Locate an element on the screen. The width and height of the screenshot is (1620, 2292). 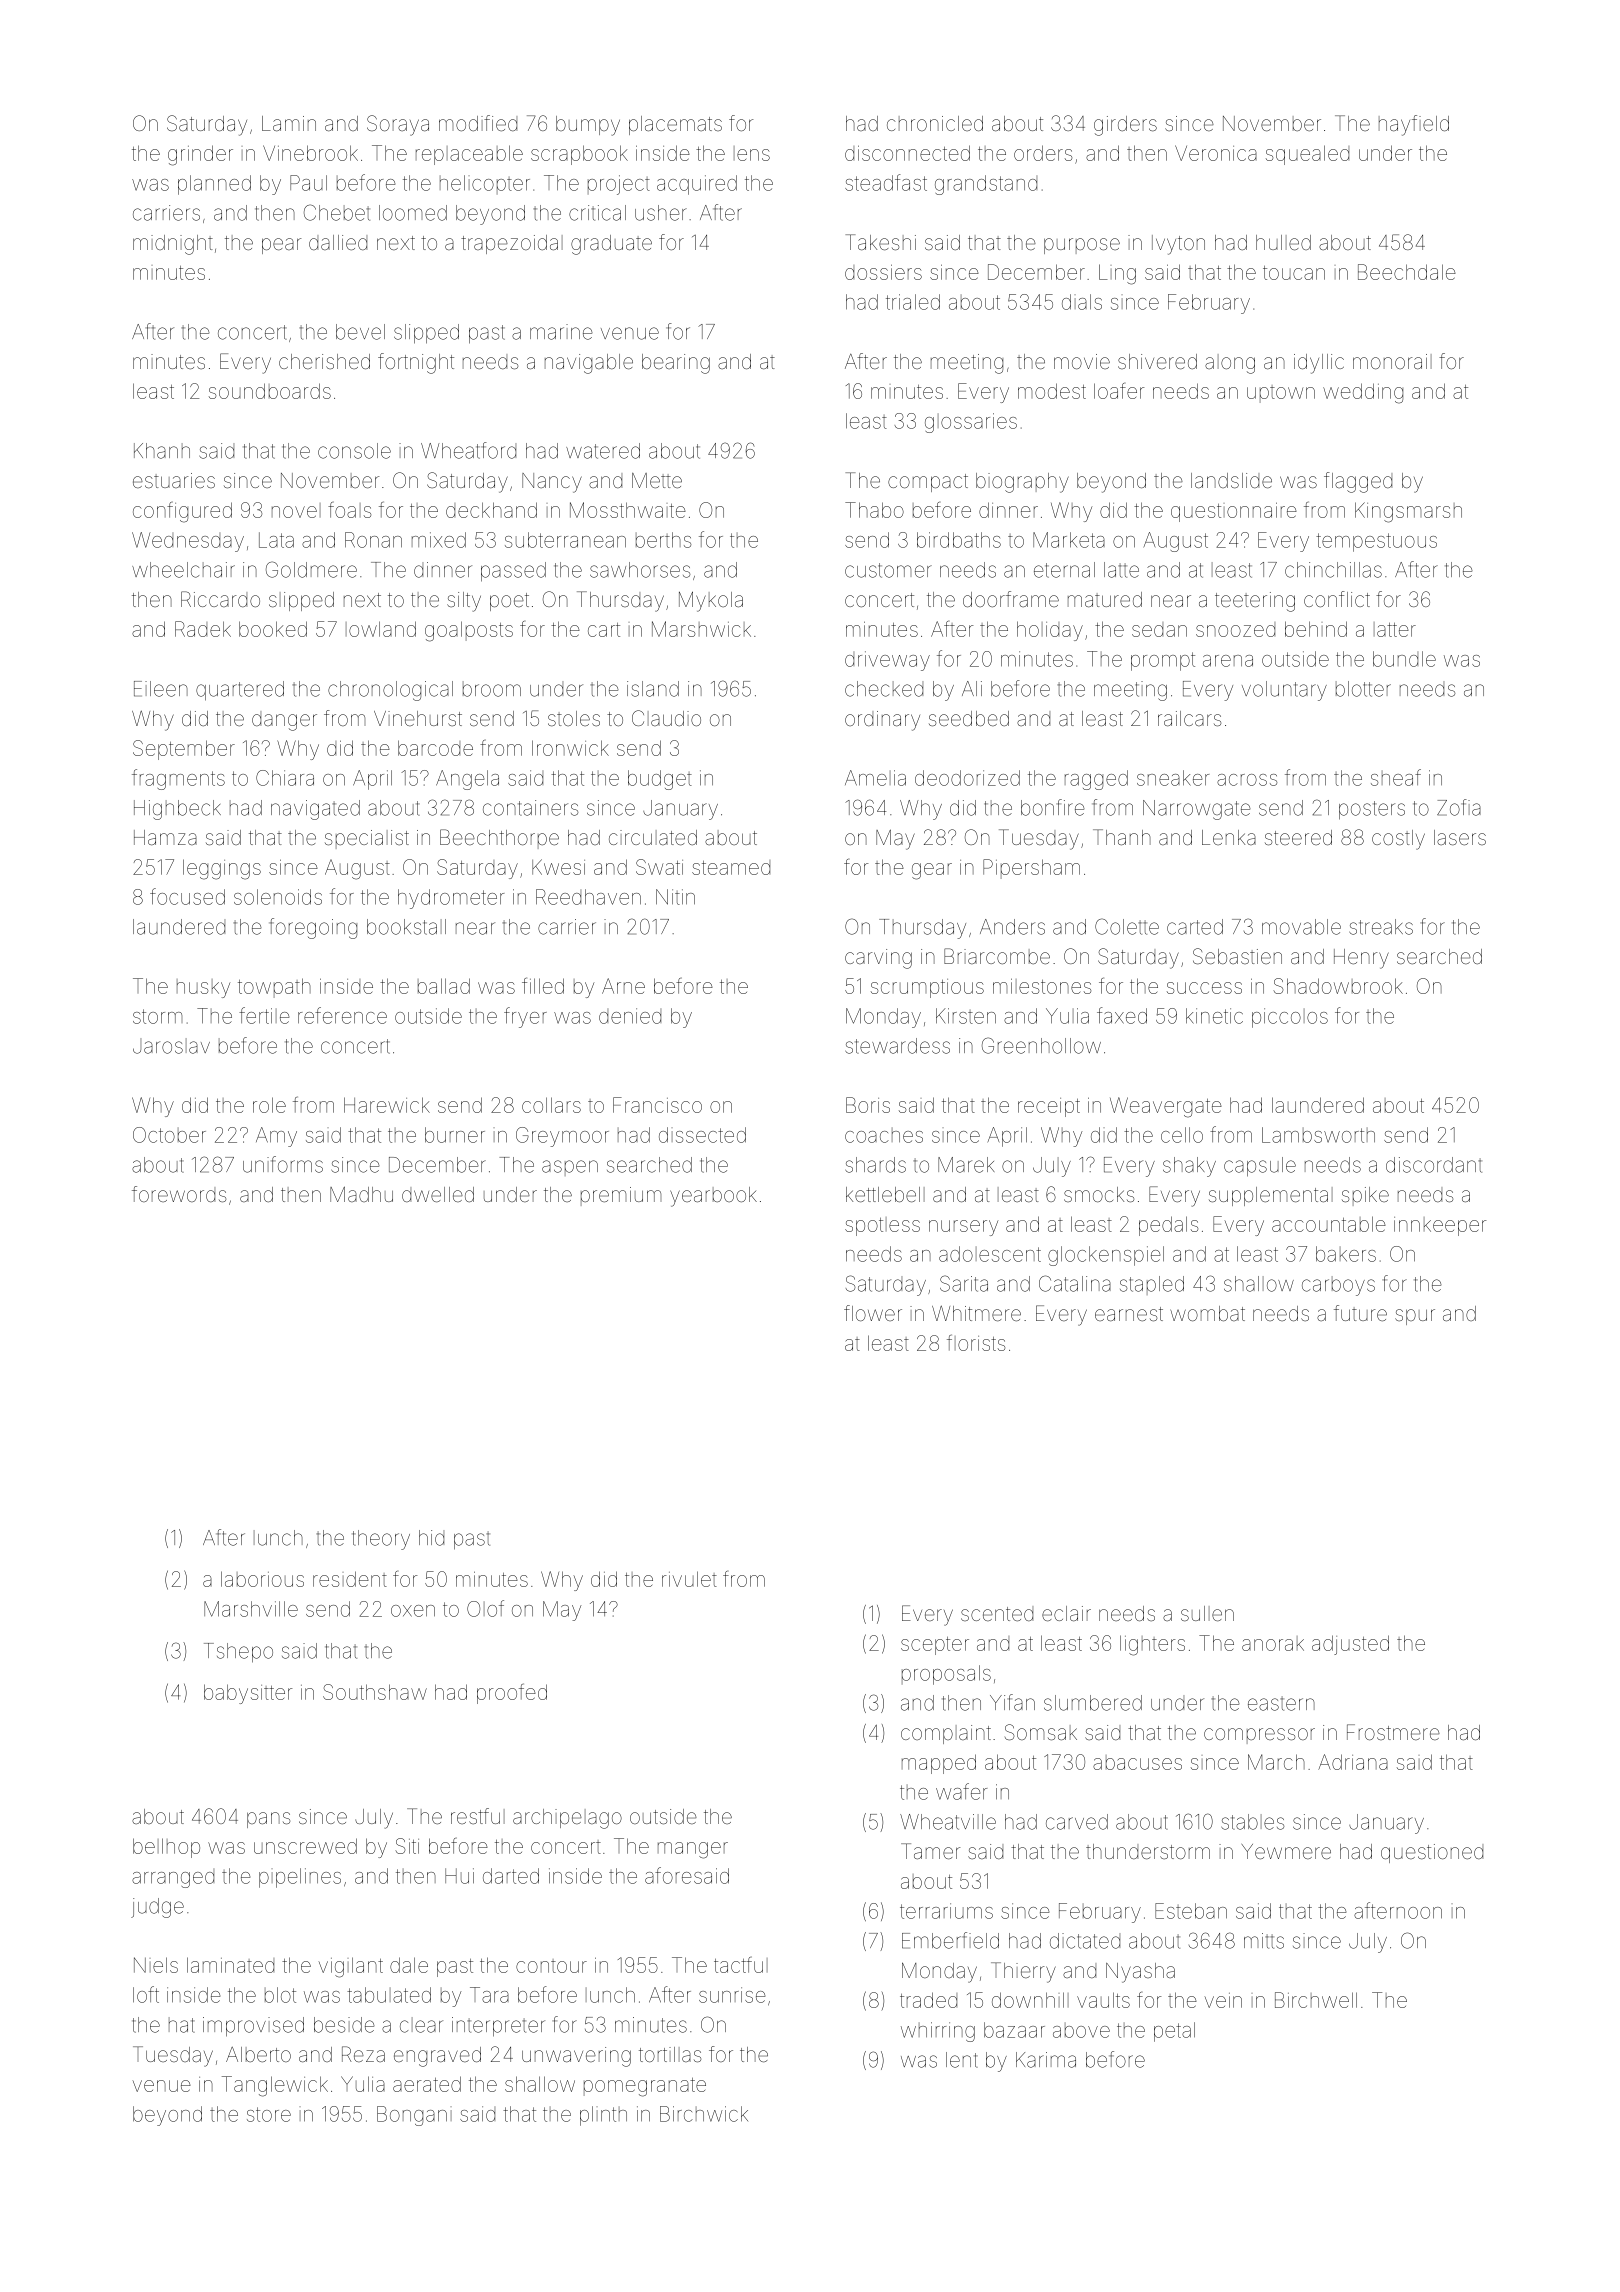
spur is located at coordinates (1415, 1317).
